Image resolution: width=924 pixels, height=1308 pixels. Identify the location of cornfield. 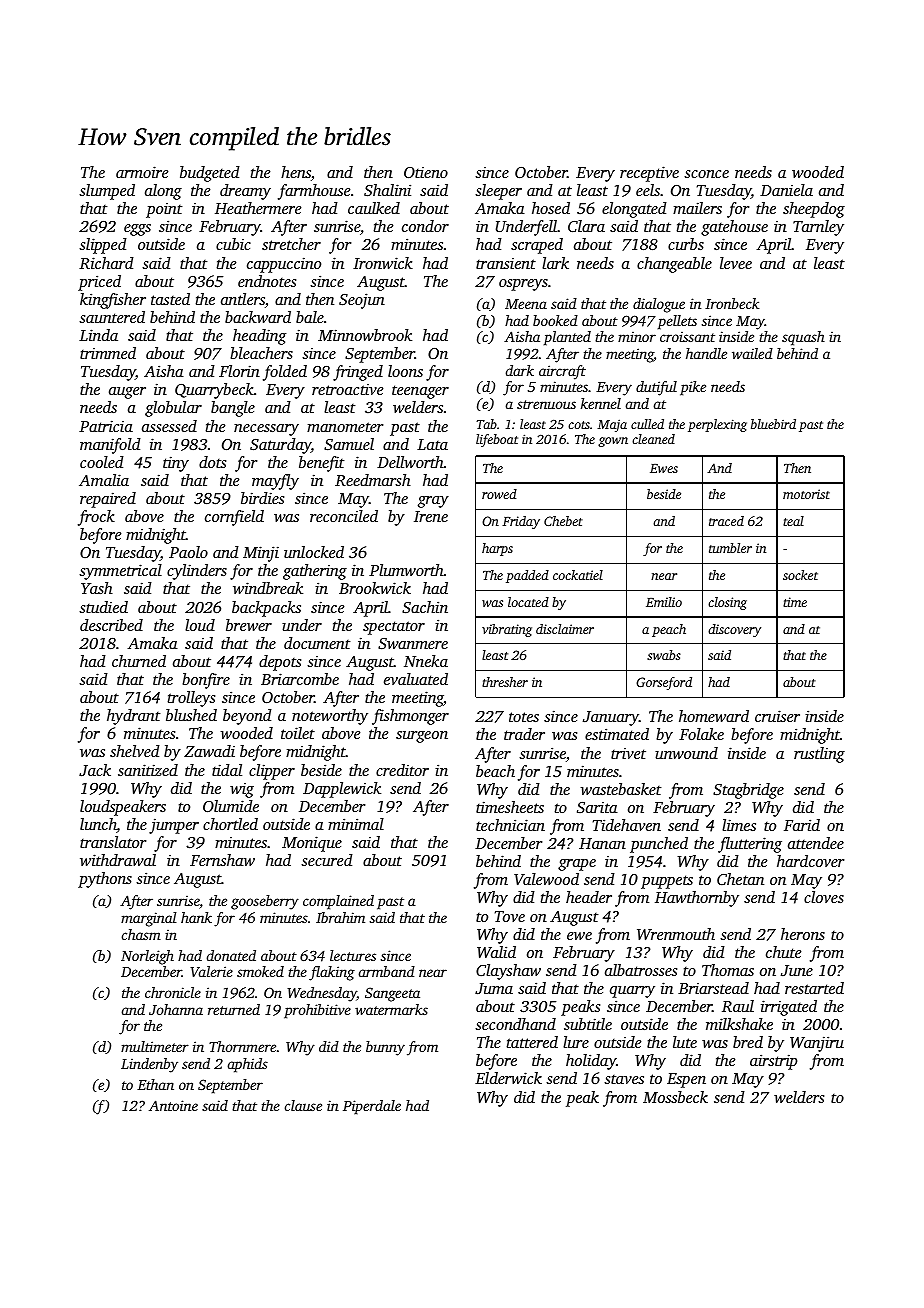
(234, 518).
